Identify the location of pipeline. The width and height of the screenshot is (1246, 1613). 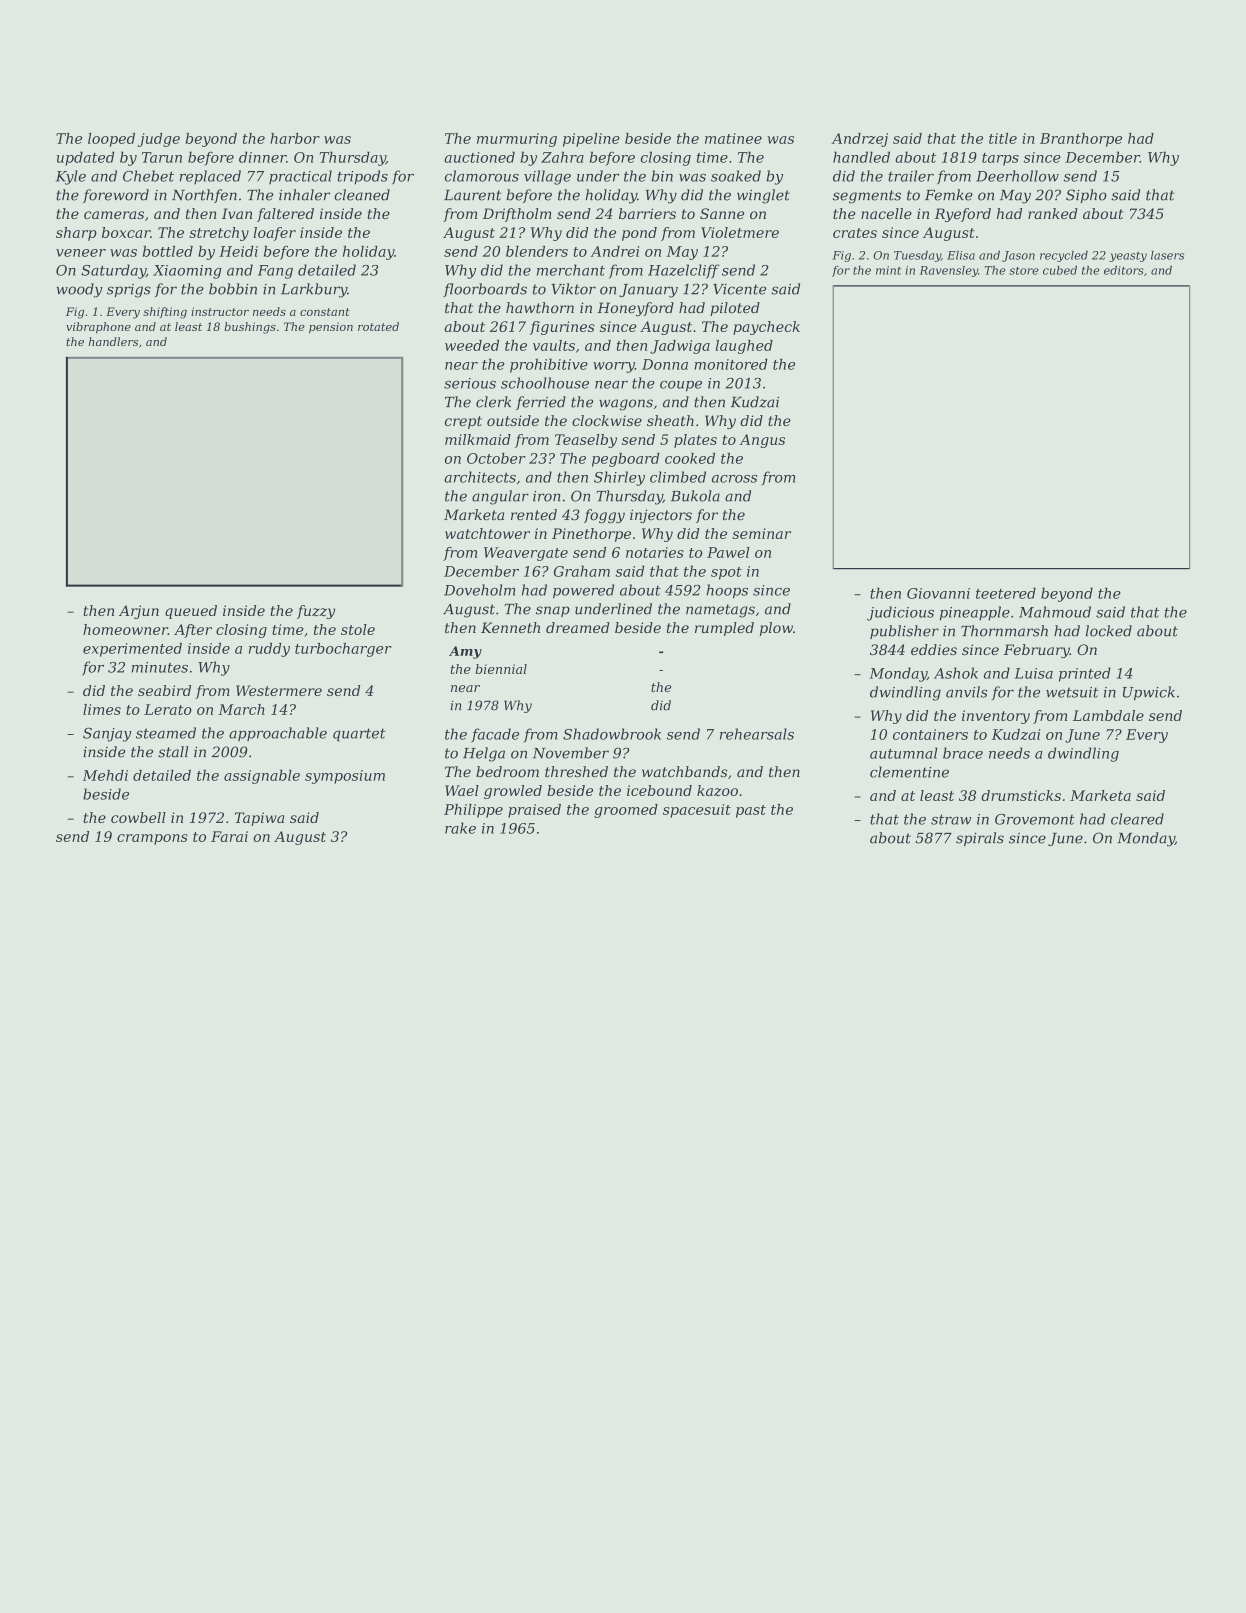
(591, 140).
